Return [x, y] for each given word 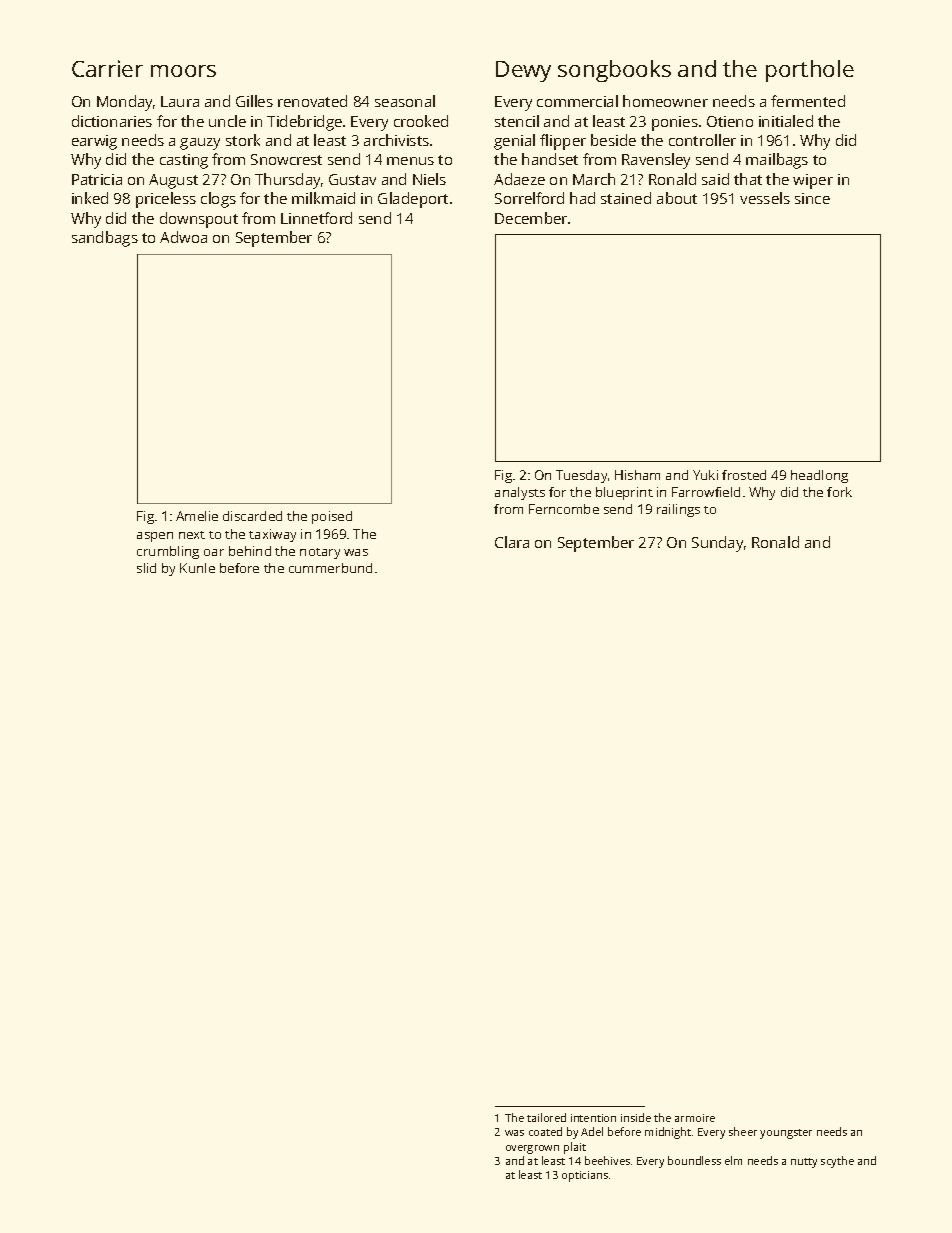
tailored [546, 1117]
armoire [695, 1118]
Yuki [705, 475]
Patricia [97, 179]
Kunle [197, 568]
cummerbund [330, 568]
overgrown [532, 1149]
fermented [808, 101]
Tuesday [581, 476]
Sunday [717, 544]
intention [593, 1118]
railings [678, 510]
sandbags [105, 239]
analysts [520, 493]
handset [550, 159]
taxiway [272, 535]
